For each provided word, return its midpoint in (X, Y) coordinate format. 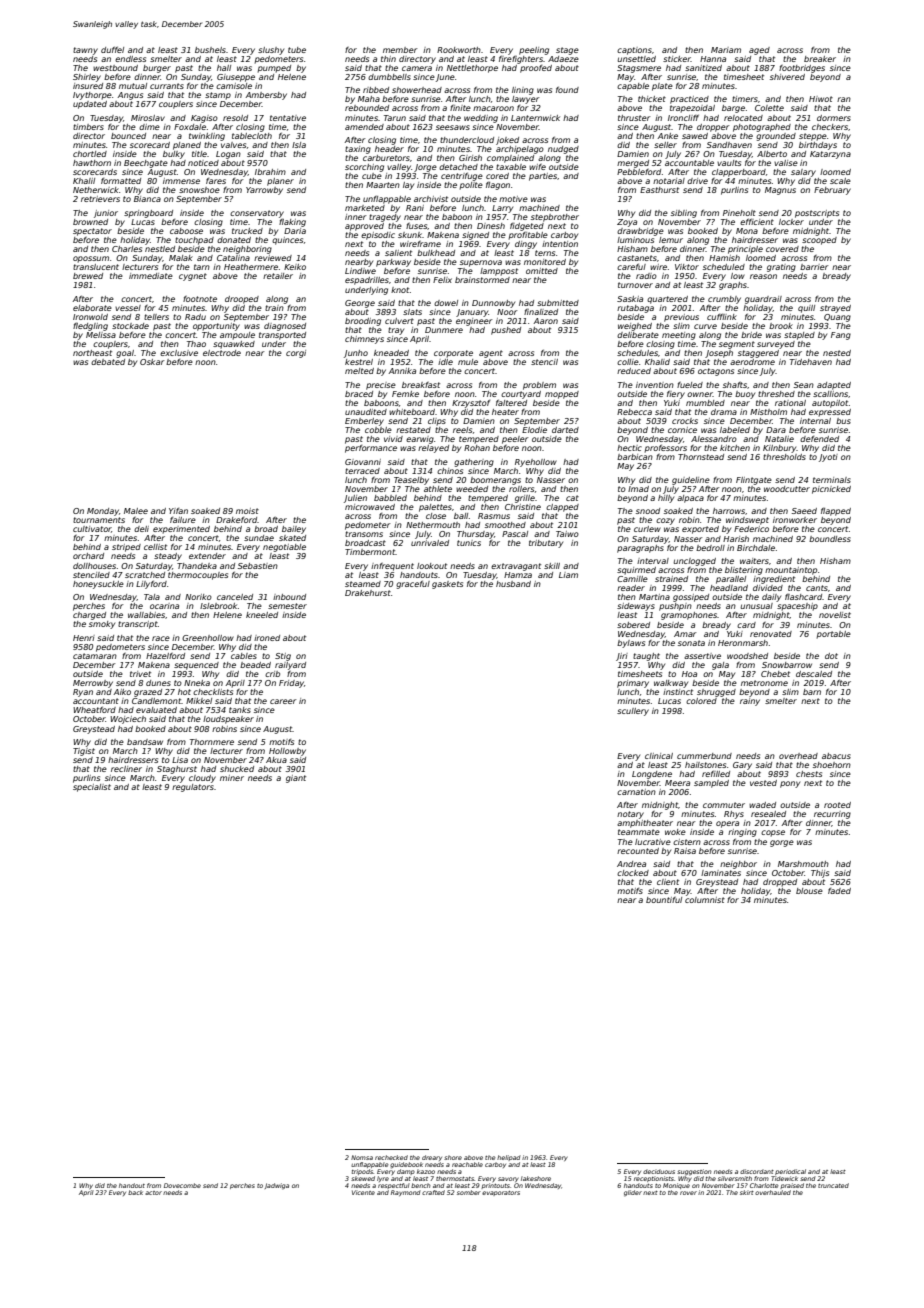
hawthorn (92, 163)
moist (247, 511)
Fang (841, 336)
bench (421, 1185)
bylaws (631, 644)
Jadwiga (277, 1186)
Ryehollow (536, 463)
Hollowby (287, 752)
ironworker (795, 520)
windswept (747, 521)
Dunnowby (493, 304)
